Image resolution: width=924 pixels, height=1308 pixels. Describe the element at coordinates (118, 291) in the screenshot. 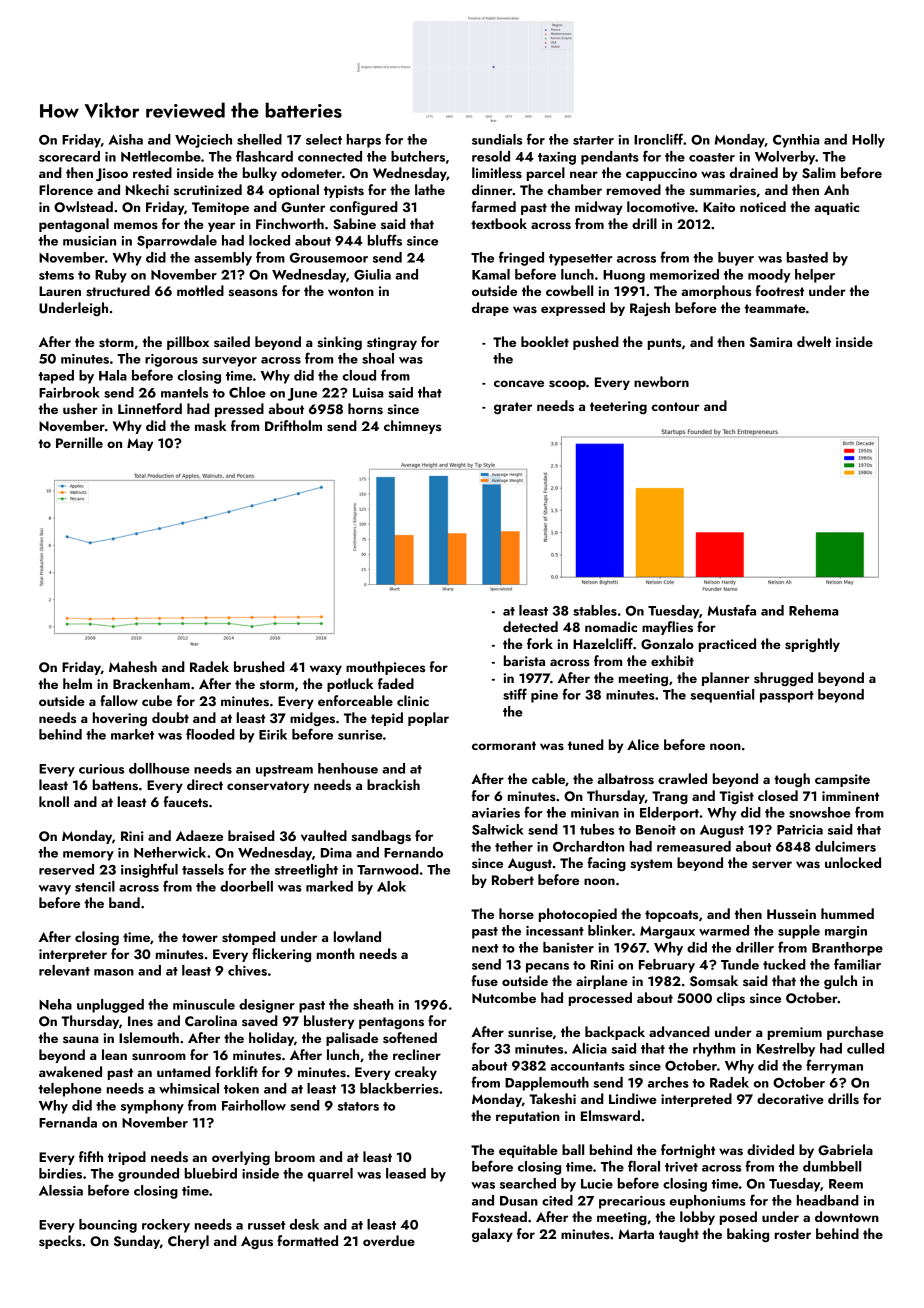

I see `structured` at that location.
